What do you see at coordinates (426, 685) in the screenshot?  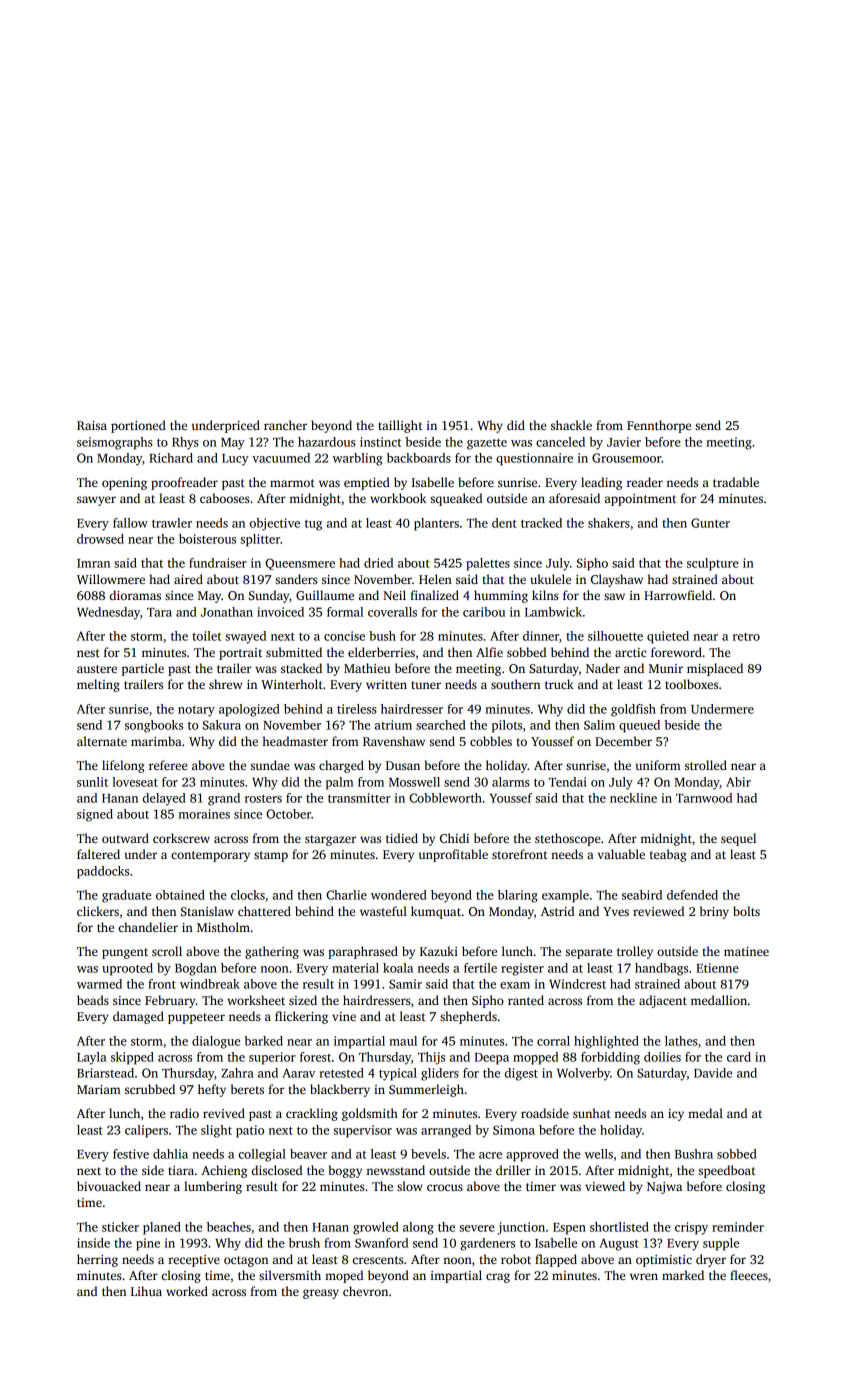 I see `tuner` at bounding box center [426, 685].
